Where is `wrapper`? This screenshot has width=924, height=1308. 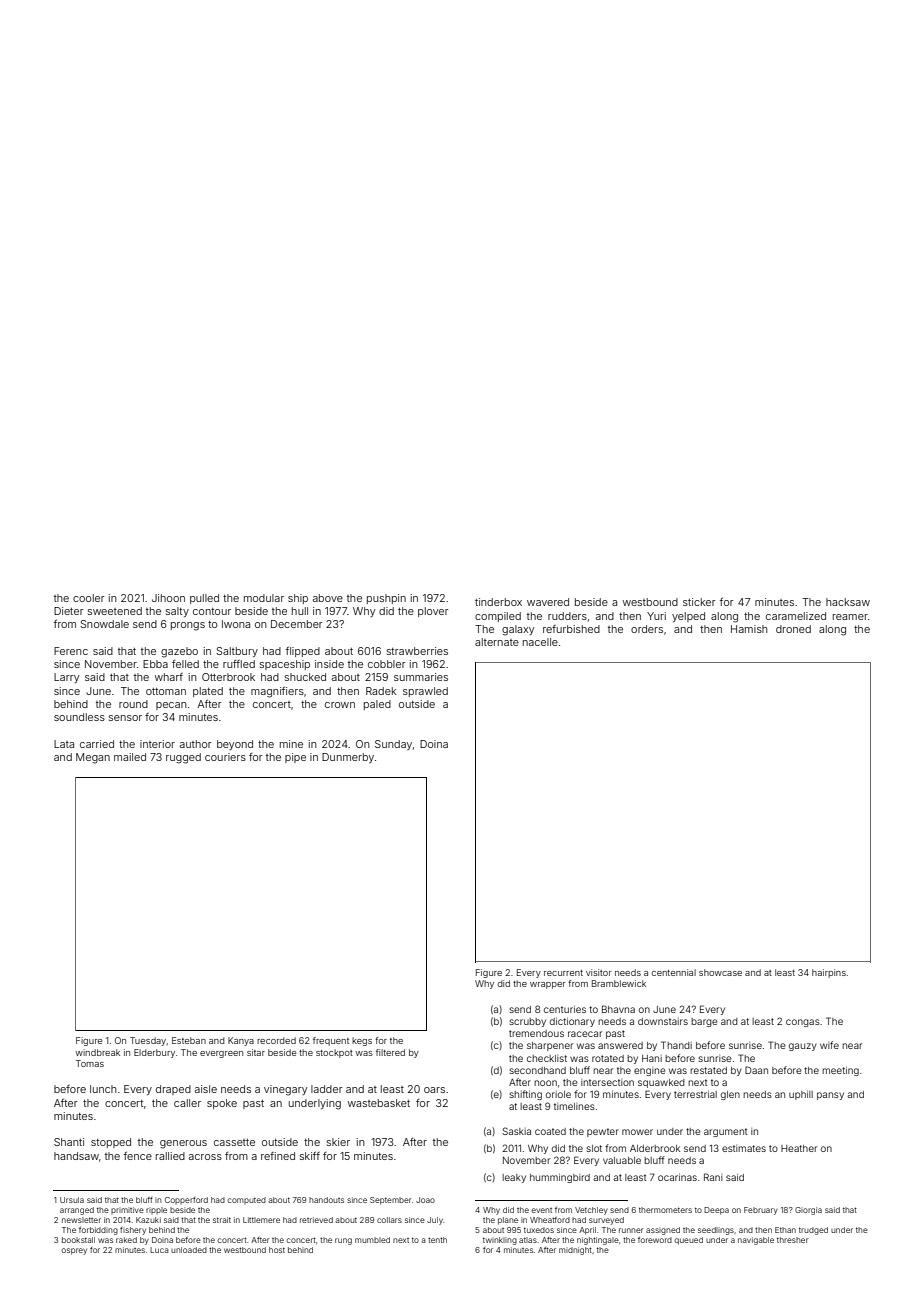 wrapper is located at coordinates (547, 985).
